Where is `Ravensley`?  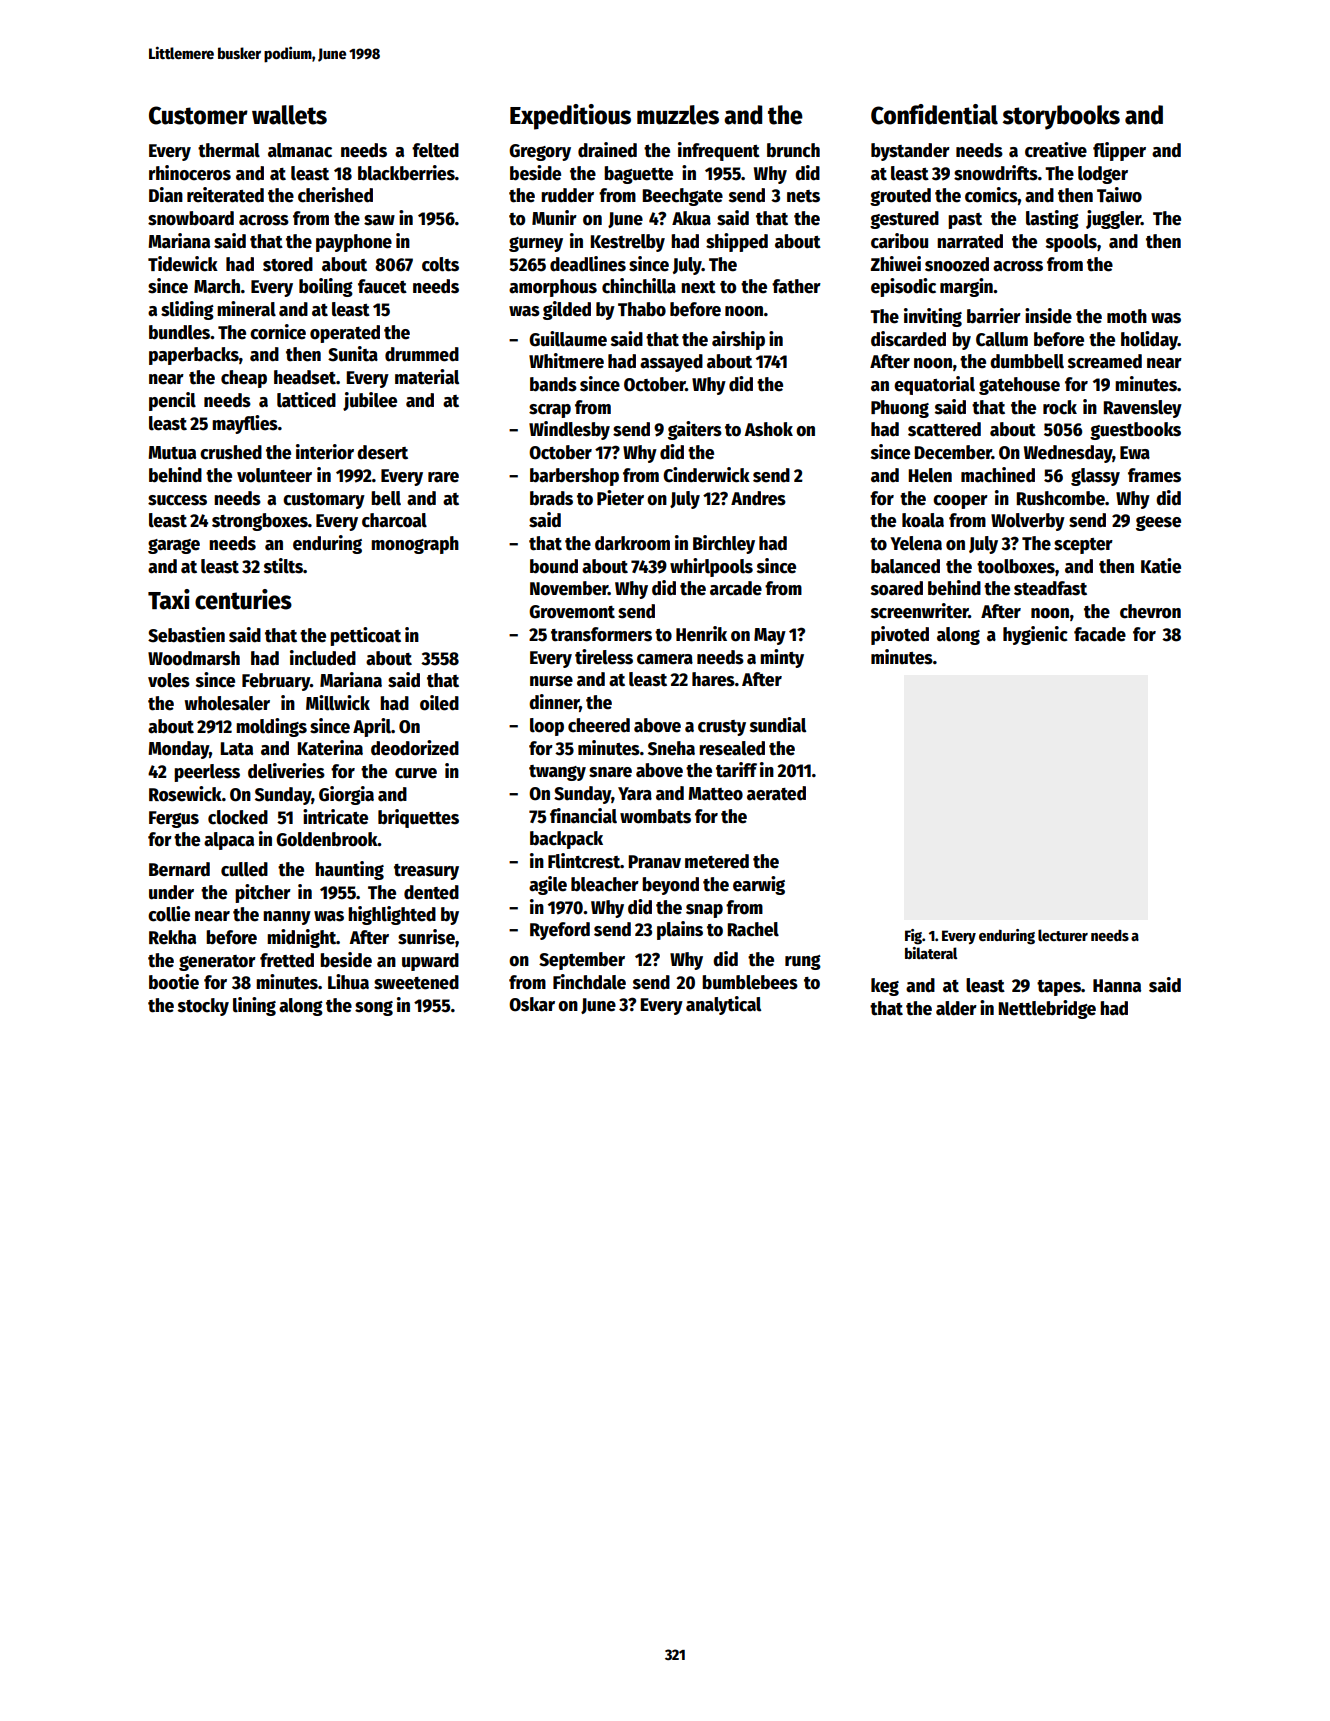 Ravensley is located at coordinates (1142, 409).
